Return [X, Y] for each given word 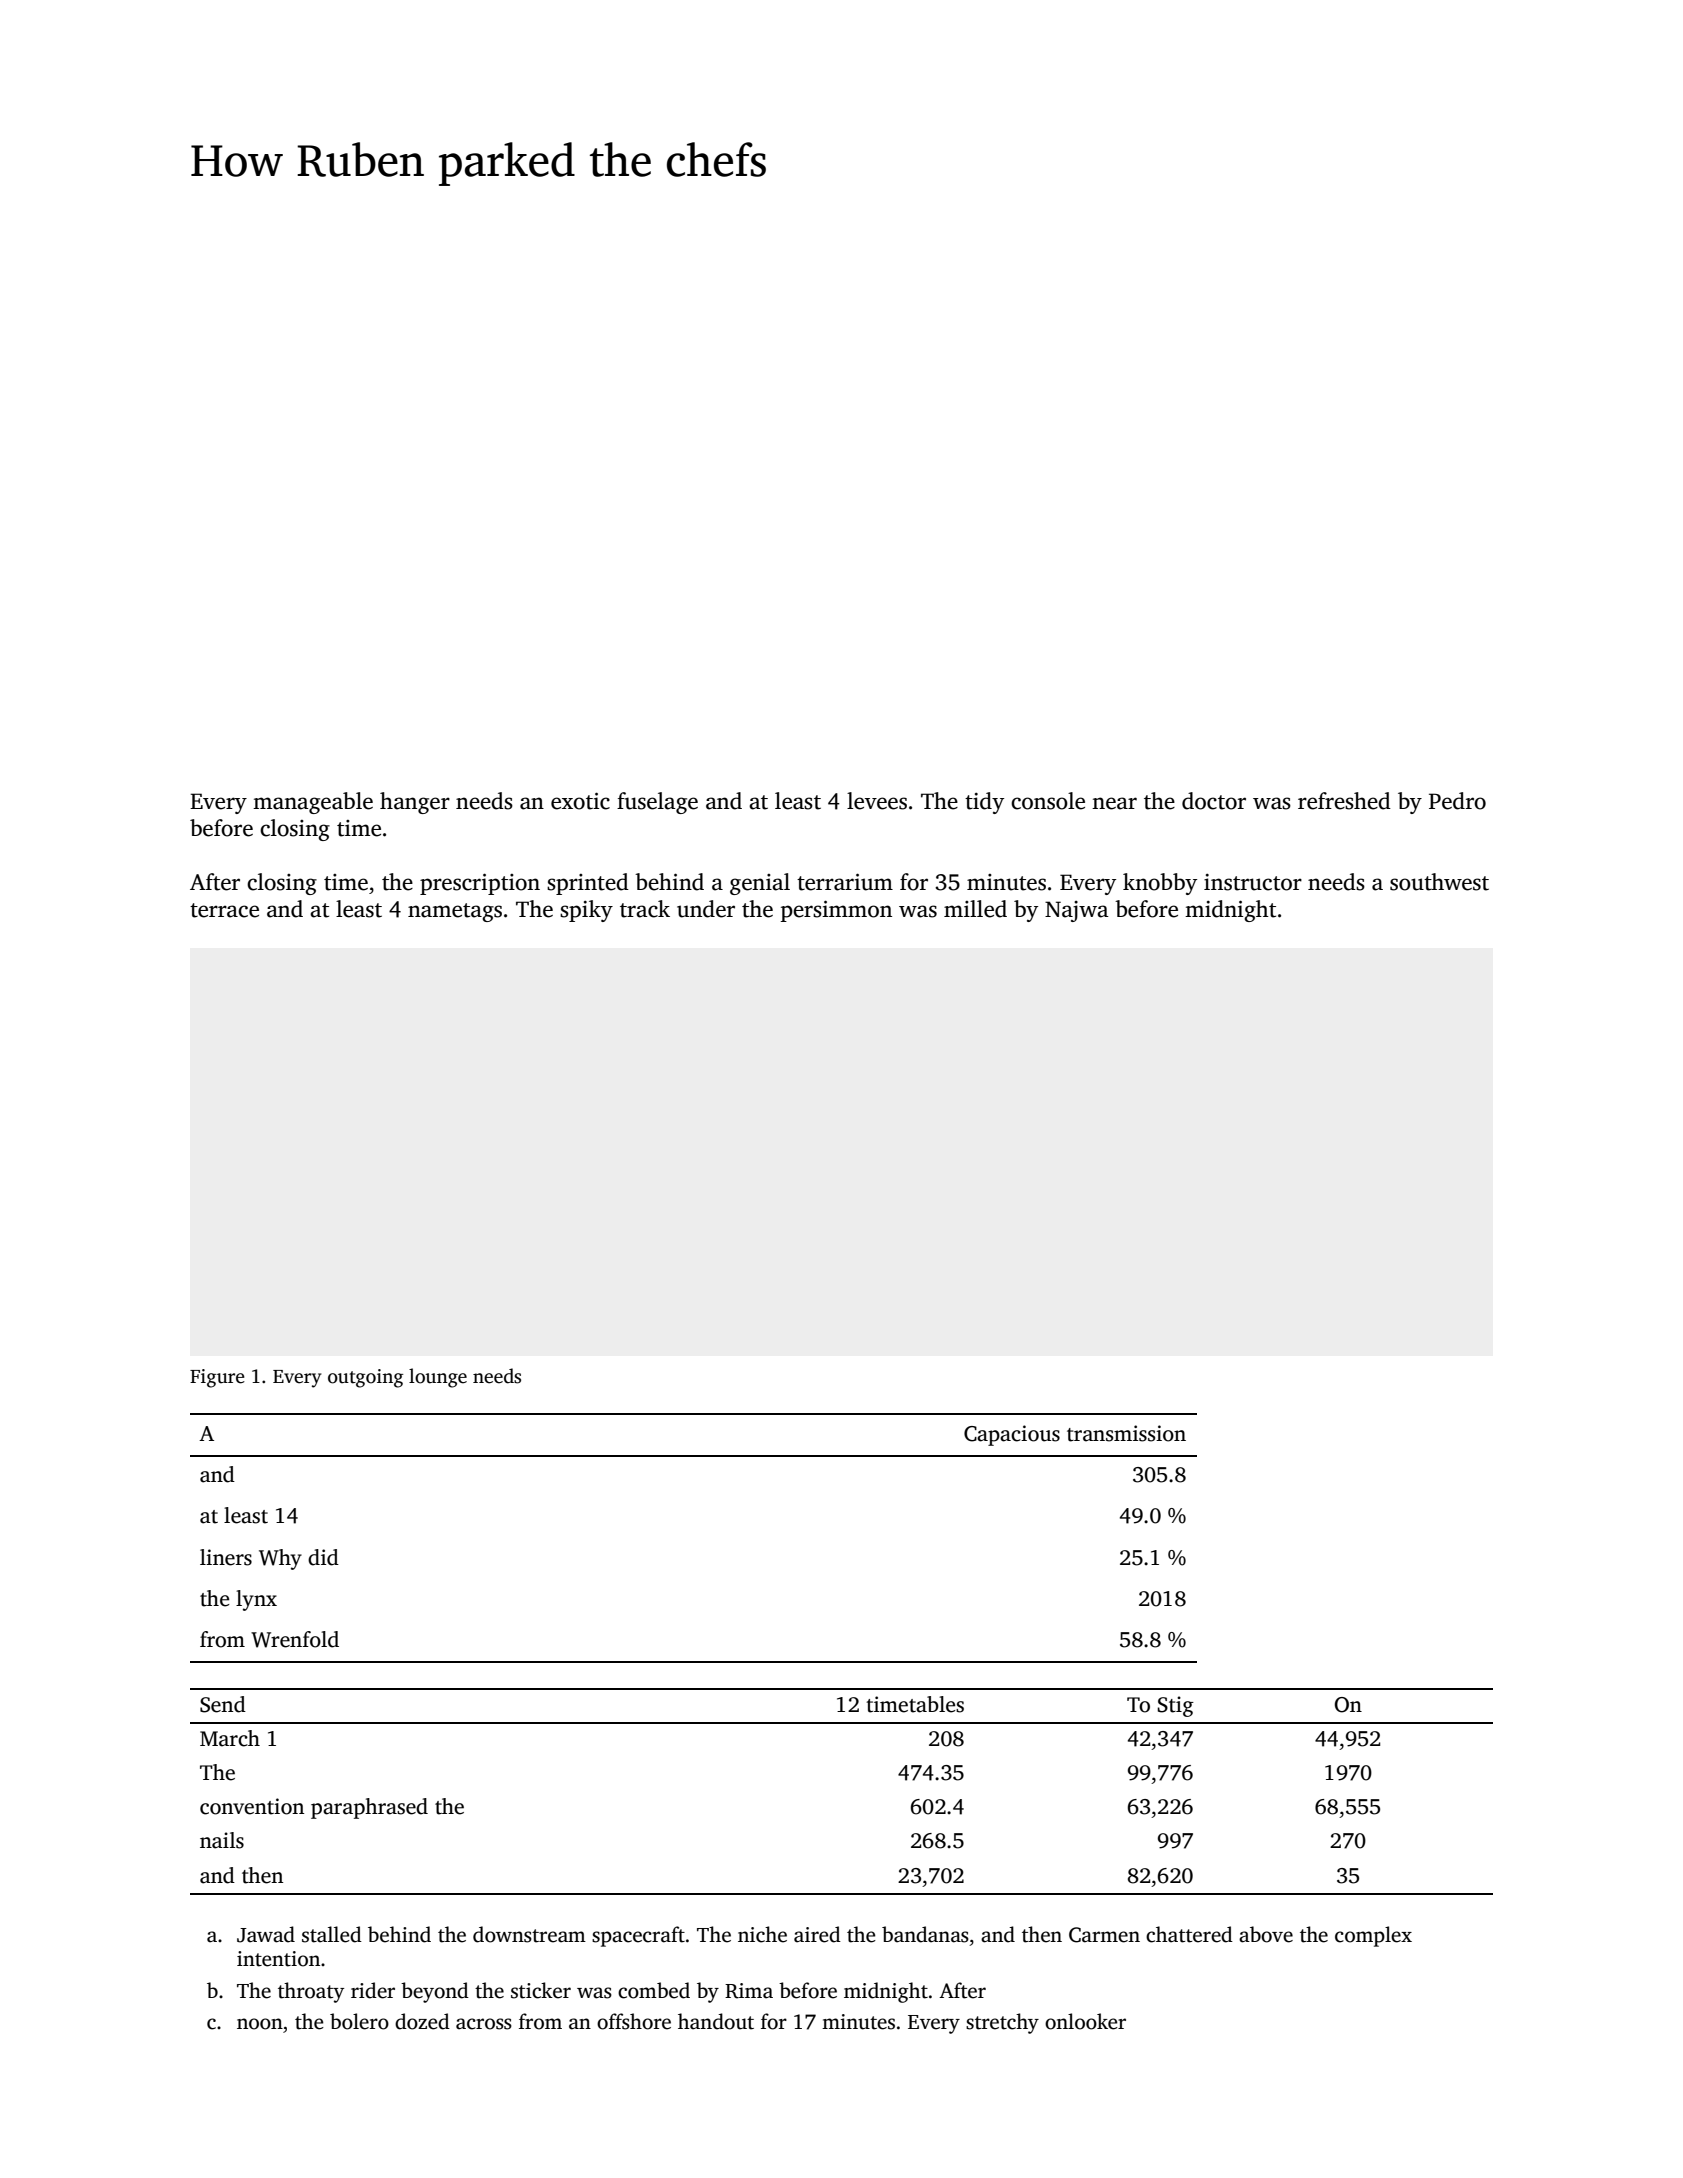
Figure [217, 1378]
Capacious [1012, 1435]
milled [975, 909]
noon [260, 2024]
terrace [224, 910]
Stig [1176, 1706]
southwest [1439, 882]
